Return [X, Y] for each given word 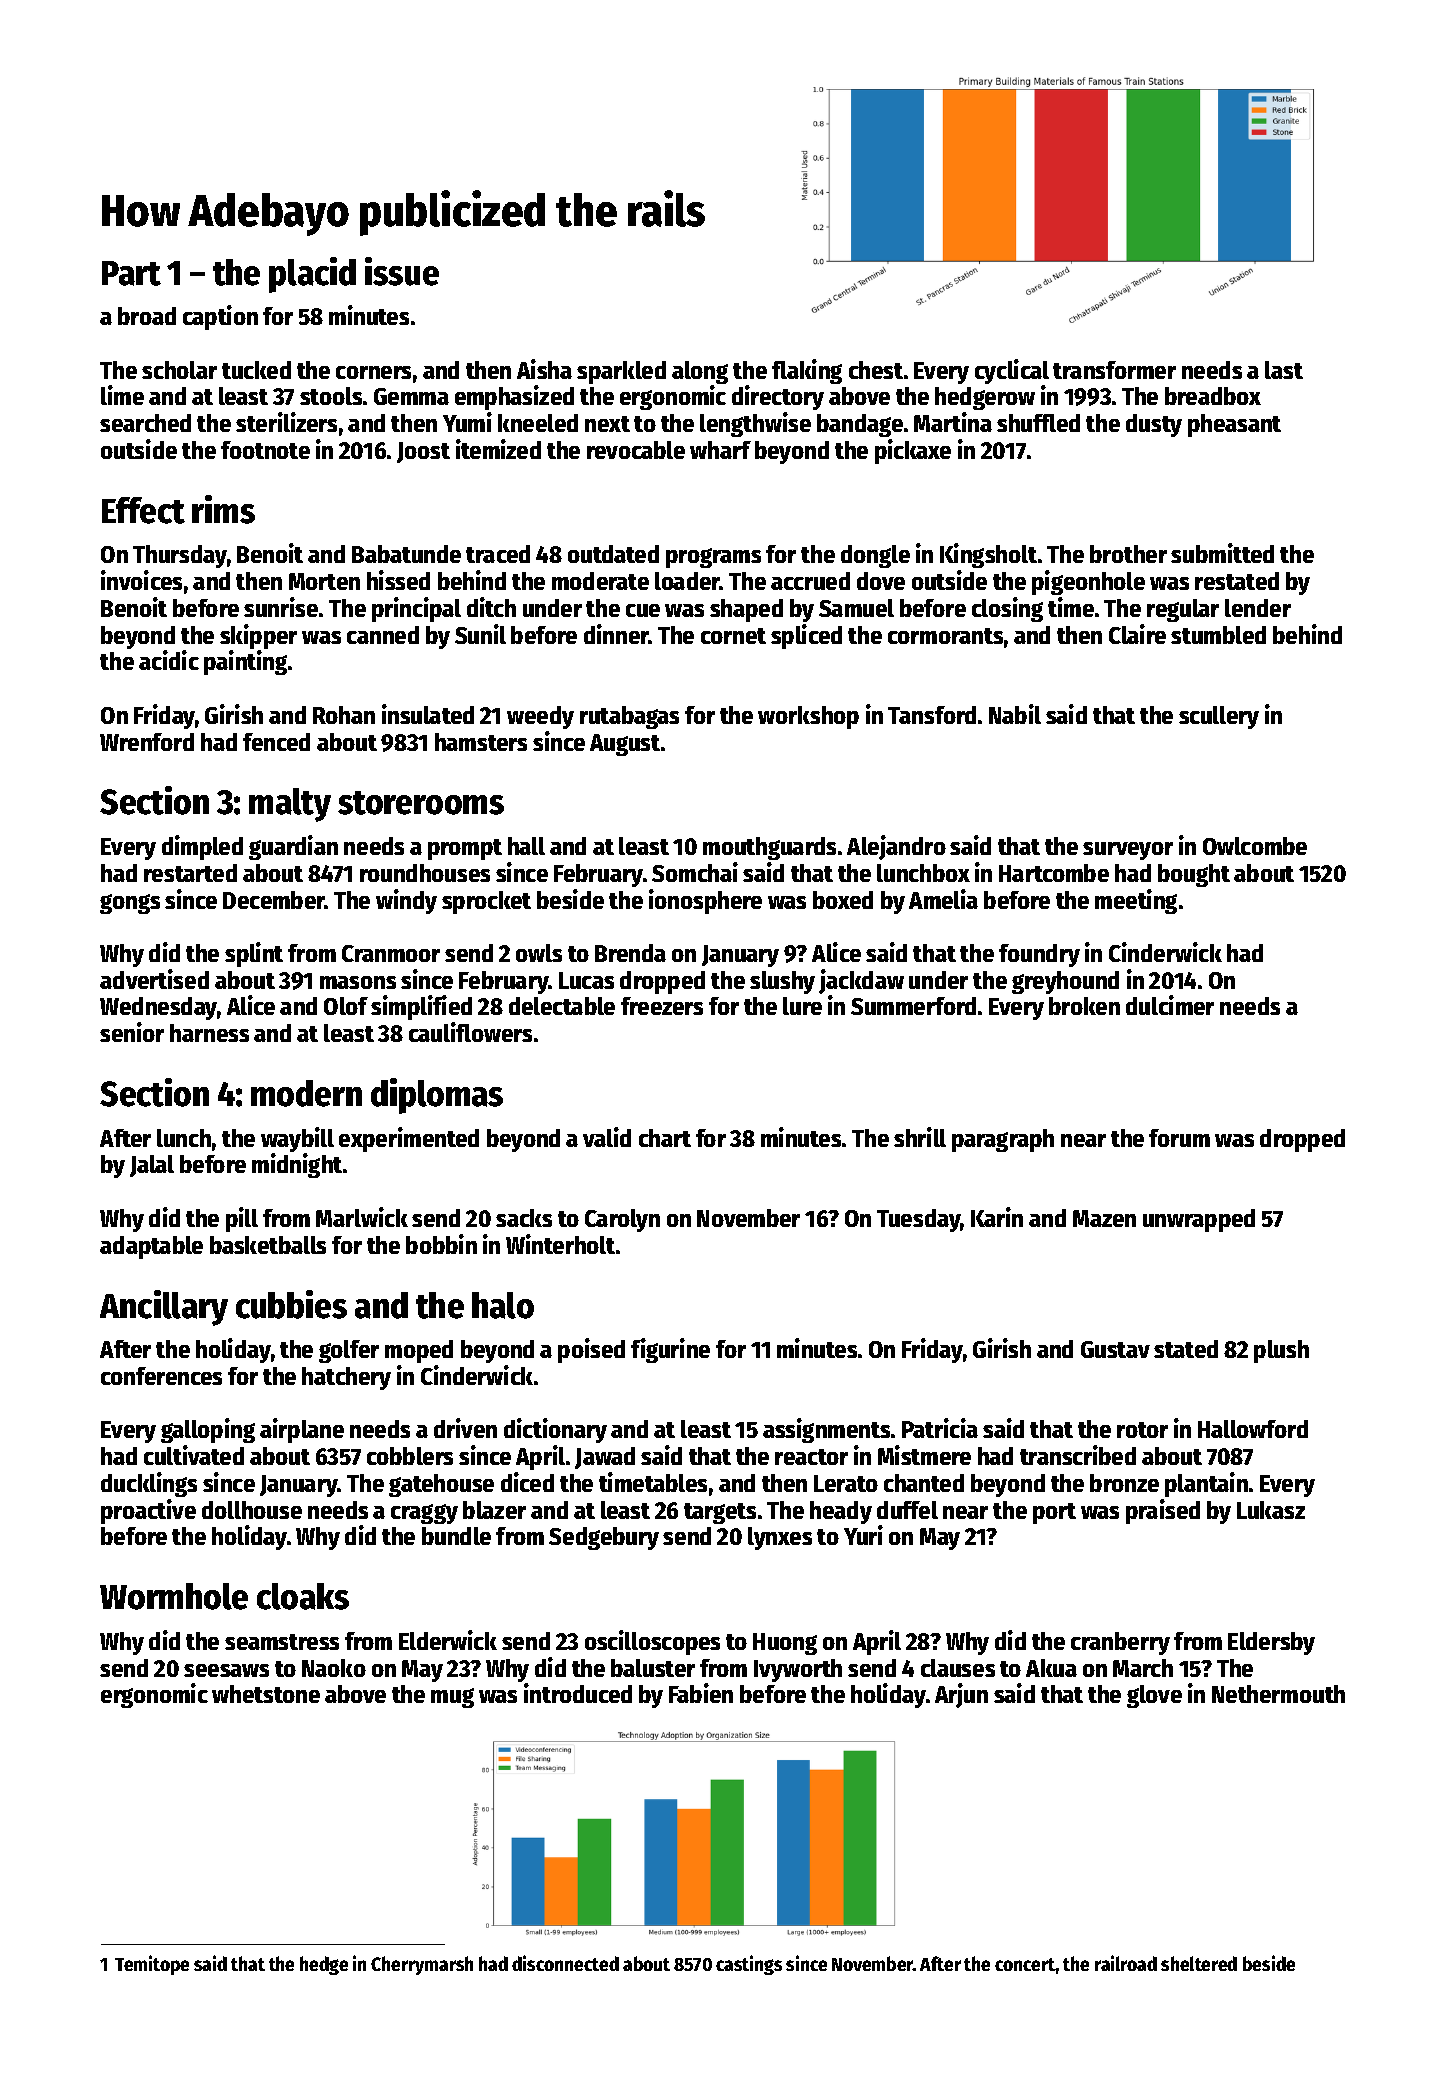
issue [402, 271]
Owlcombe [1255, 846]
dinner [616, 634]
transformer [1114, 370]
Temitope [152, 1965]
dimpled [202, 847]
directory [778, 397]
